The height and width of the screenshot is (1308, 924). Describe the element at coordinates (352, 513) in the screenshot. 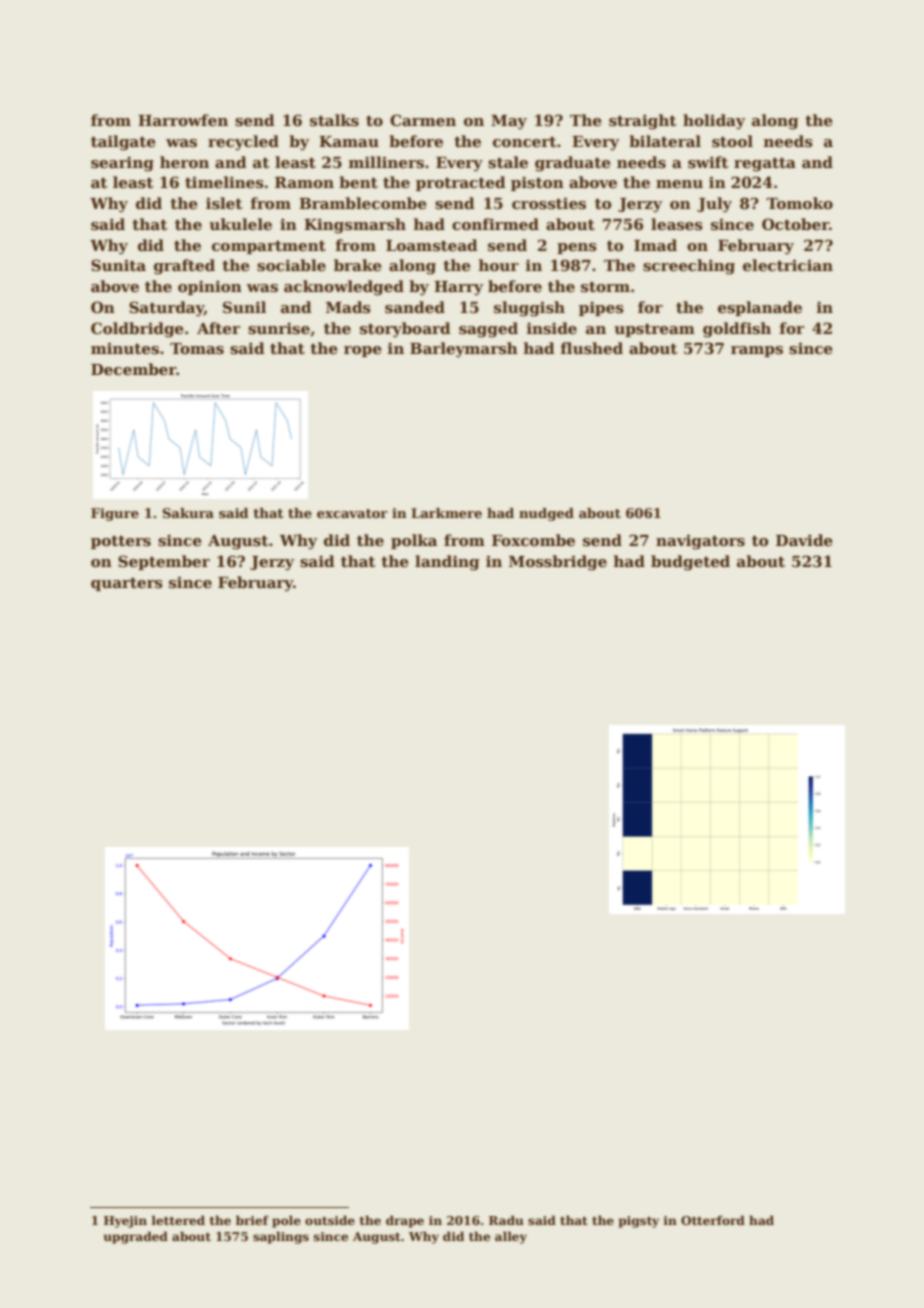

I see `excavator` at that location.
